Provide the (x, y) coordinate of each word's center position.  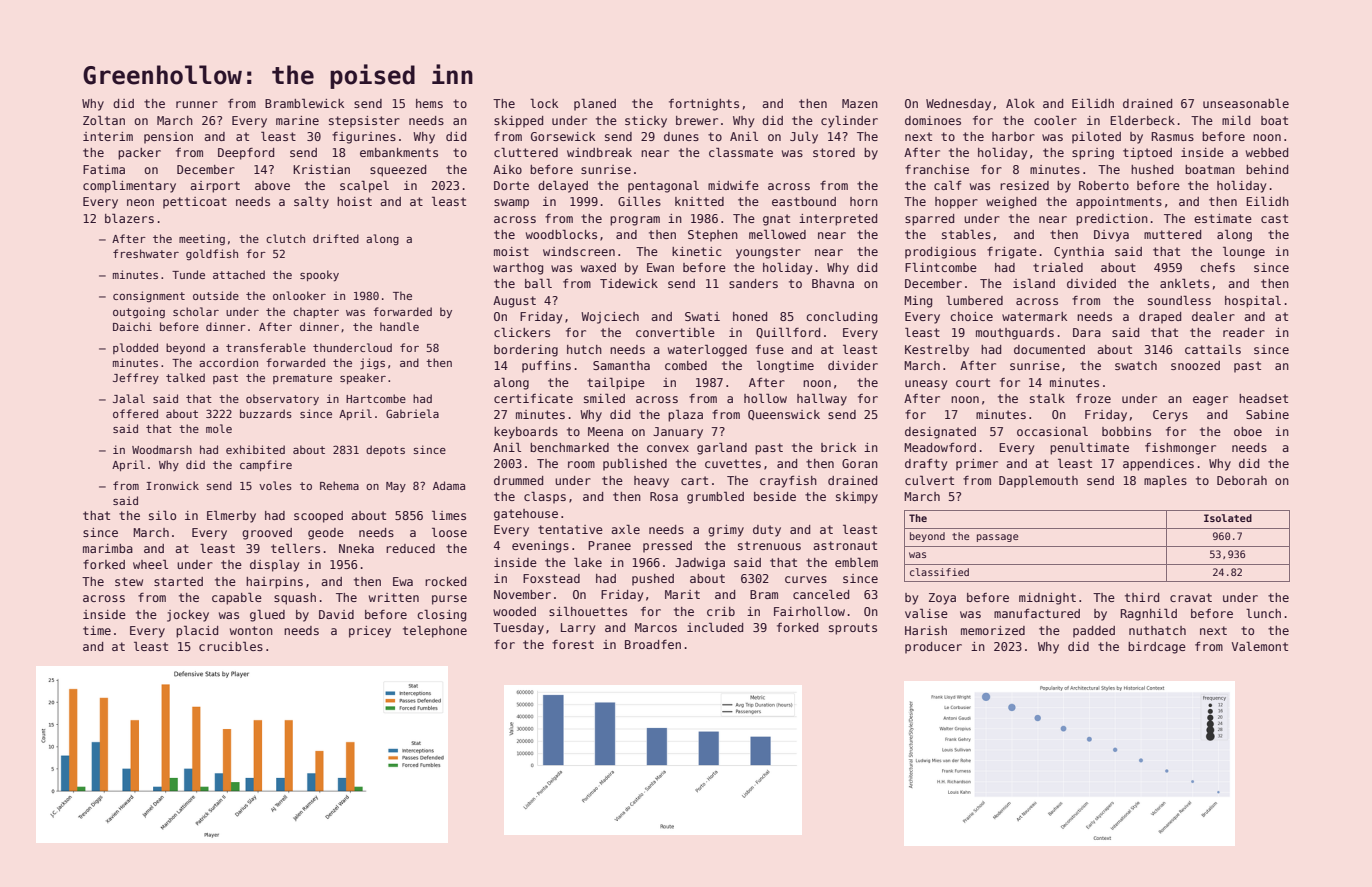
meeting (202, 239)
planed (595, 105)
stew (129, 581)
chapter (316, 312)
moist (511, 251)
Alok (1020, 103)
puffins (546, 367)
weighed (1011, 203)
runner (197, 104)
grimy (726, 531)
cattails (1213, 349)
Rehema (339, 485)
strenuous (769, 545)
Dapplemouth (1038, 482)
